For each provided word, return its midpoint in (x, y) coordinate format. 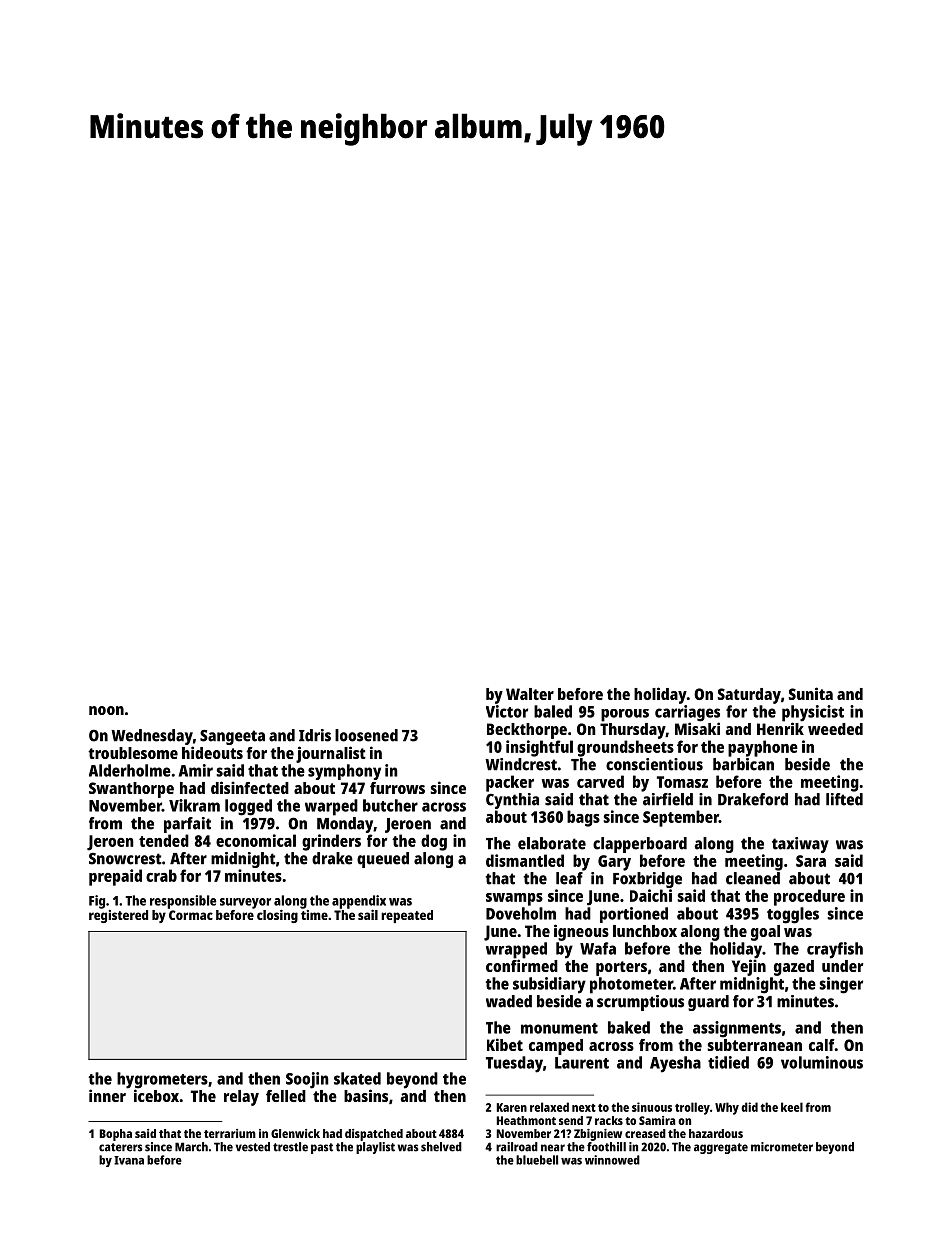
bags (583, 818)
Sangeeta (232, 737)
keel (792, 1107)
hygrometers (162, 1080)
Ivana (129, 1160)
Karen (512, 1107)
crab (161, 875)
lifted (844, 799)
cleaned (753, 878)
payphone (763, 748)
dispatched (374, 1135)
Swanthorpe (131, 790)
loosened (366, 735)
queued (383, 860)
